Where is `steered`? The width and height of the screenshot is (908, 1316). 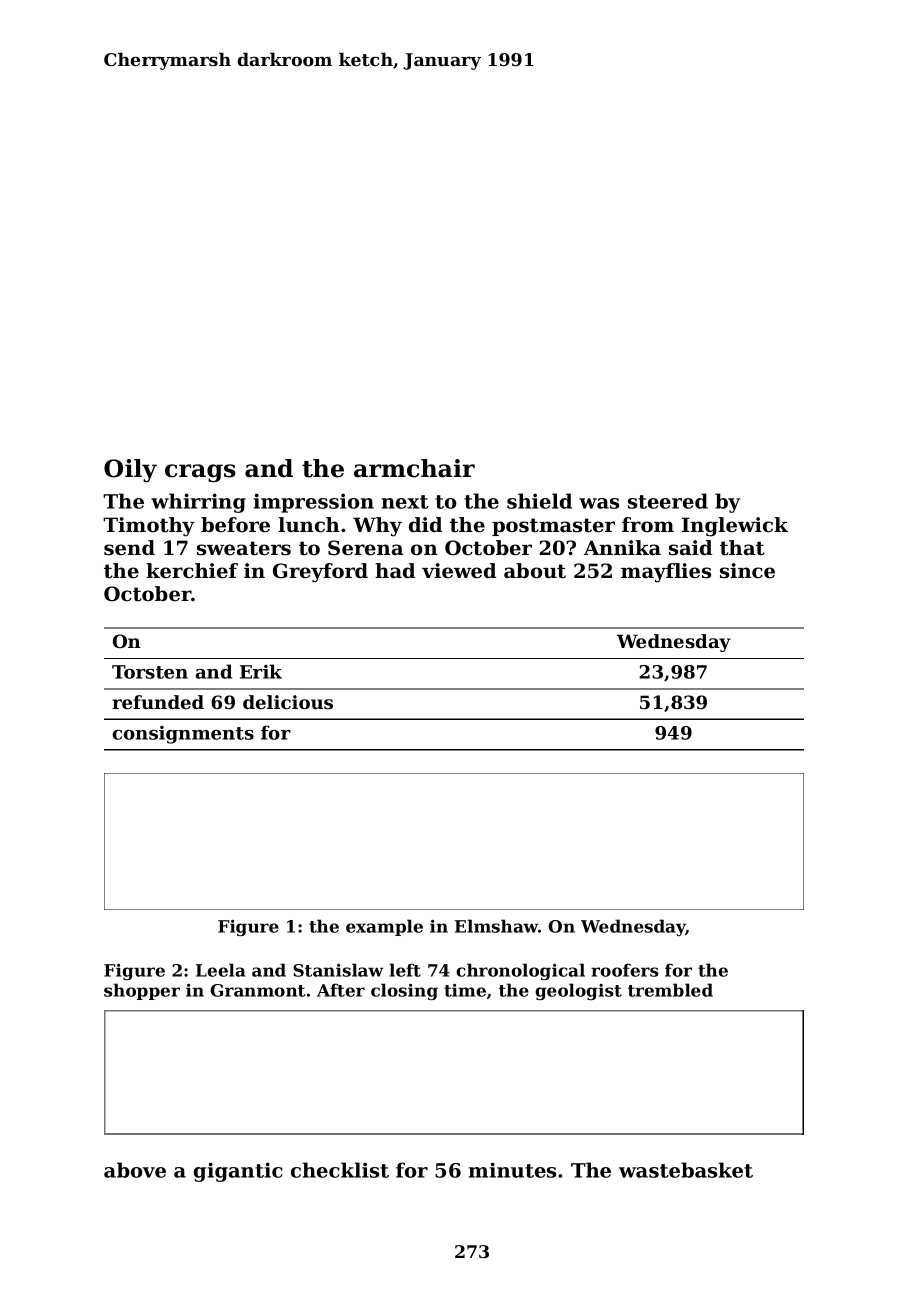 steered is located at coordinates (668, 501).
